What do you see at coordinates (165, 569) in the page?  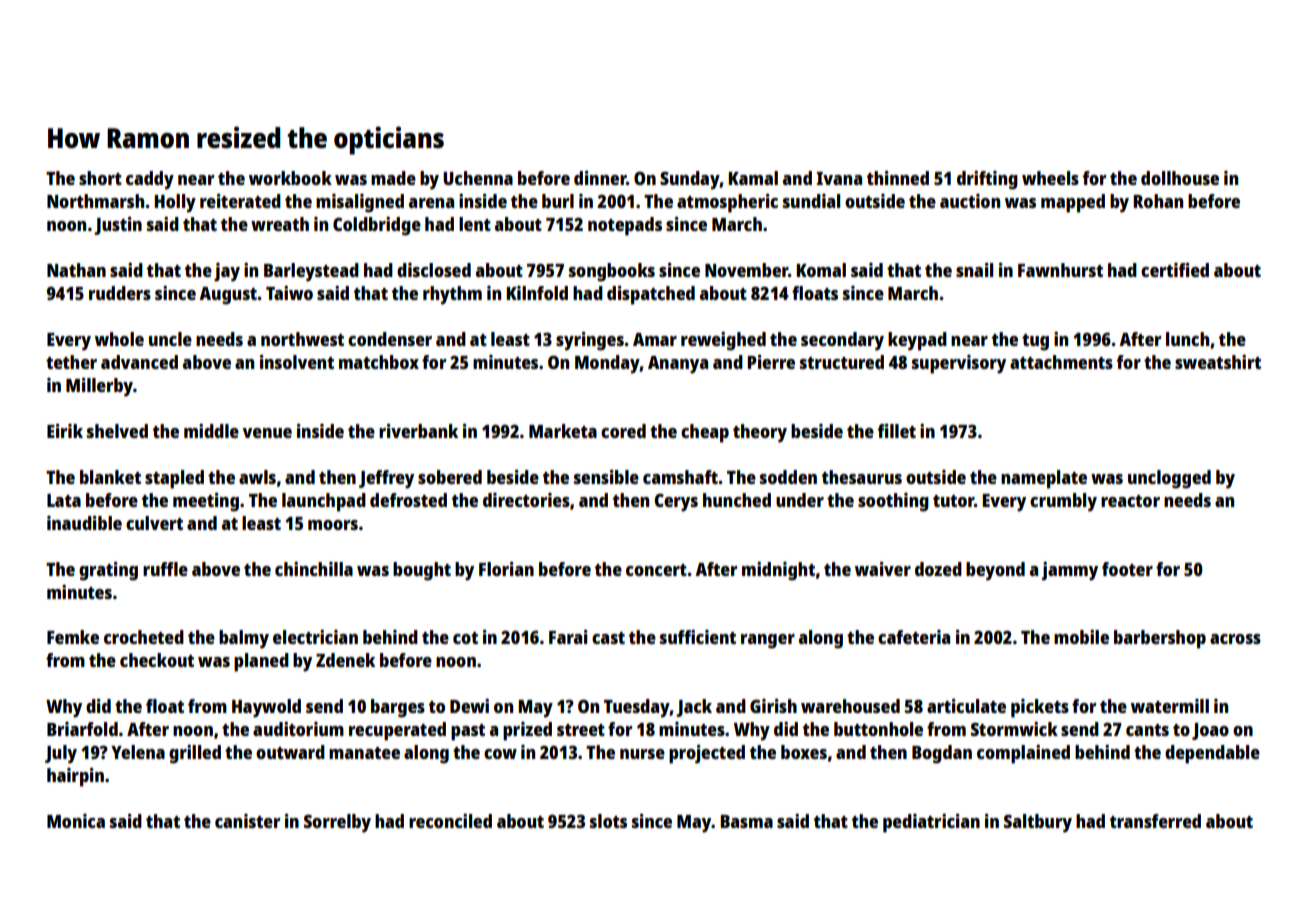 I see `ruffle` at bounding box center [165, 569].
